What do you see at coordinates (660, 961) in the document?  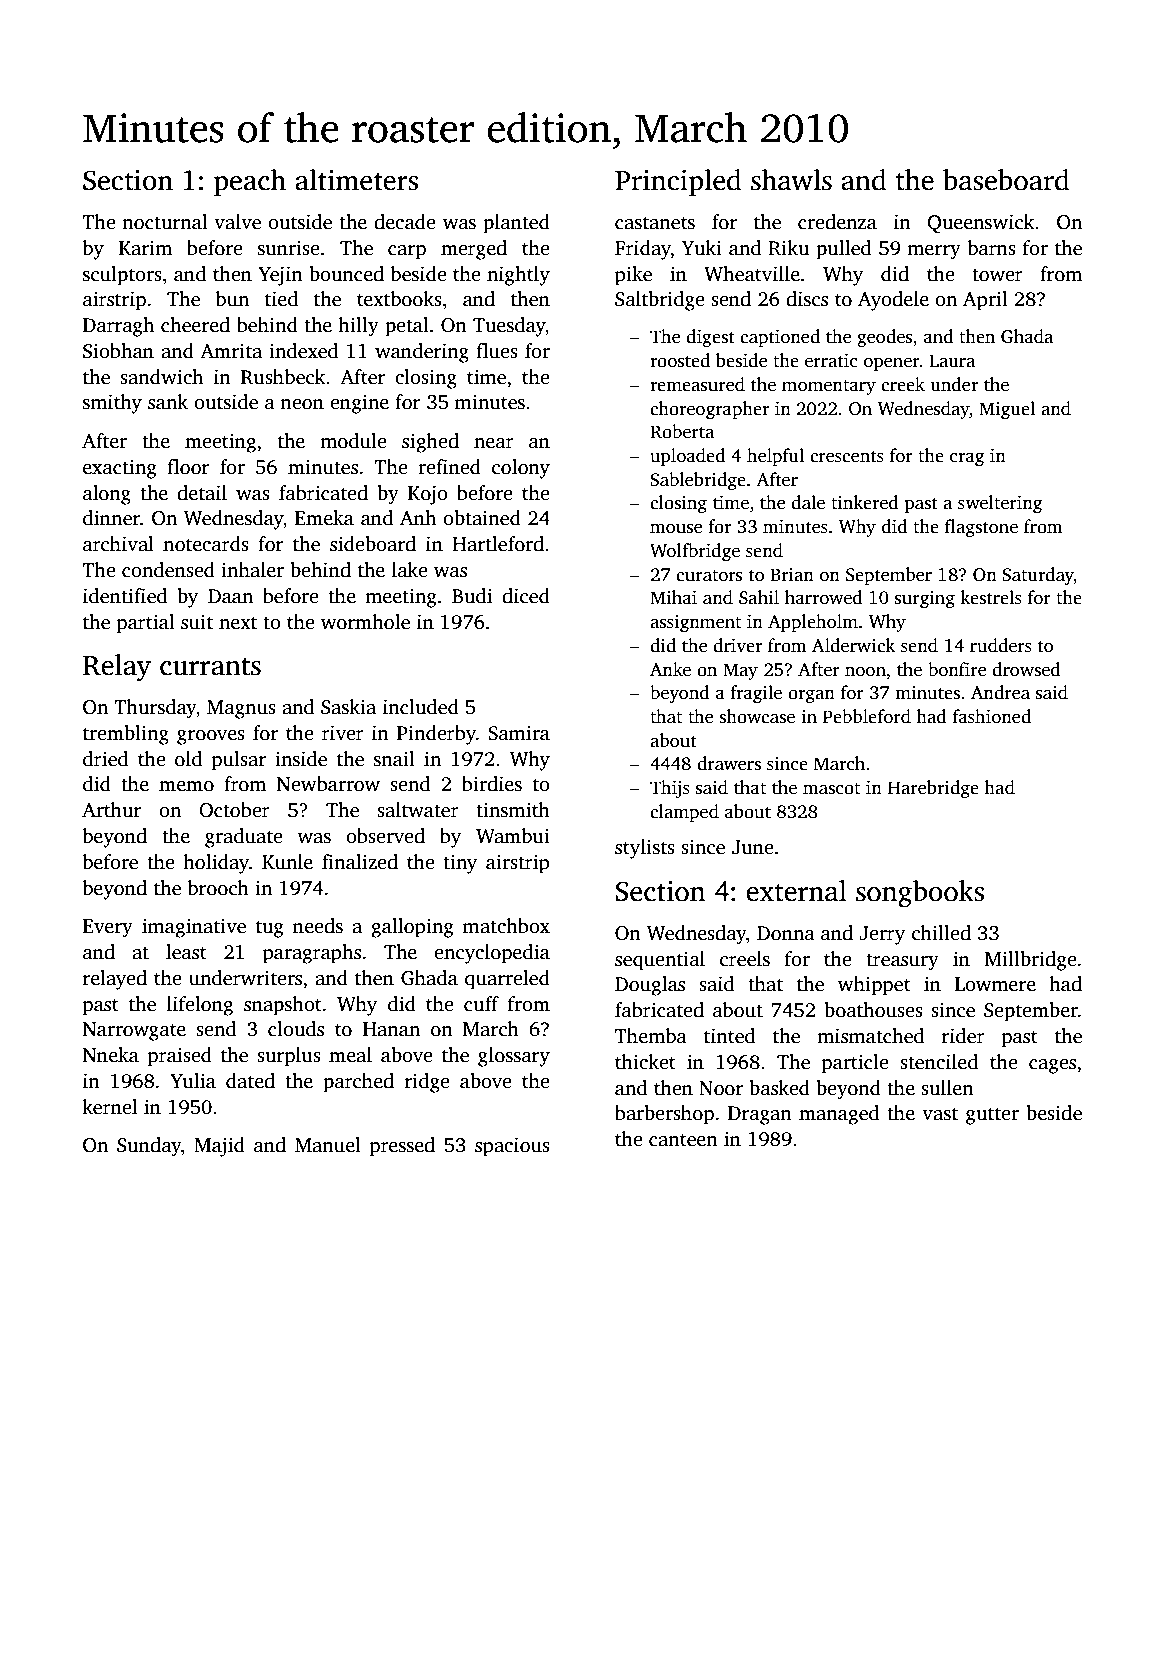 I see `sequential` at bounding box center [660, 961].
